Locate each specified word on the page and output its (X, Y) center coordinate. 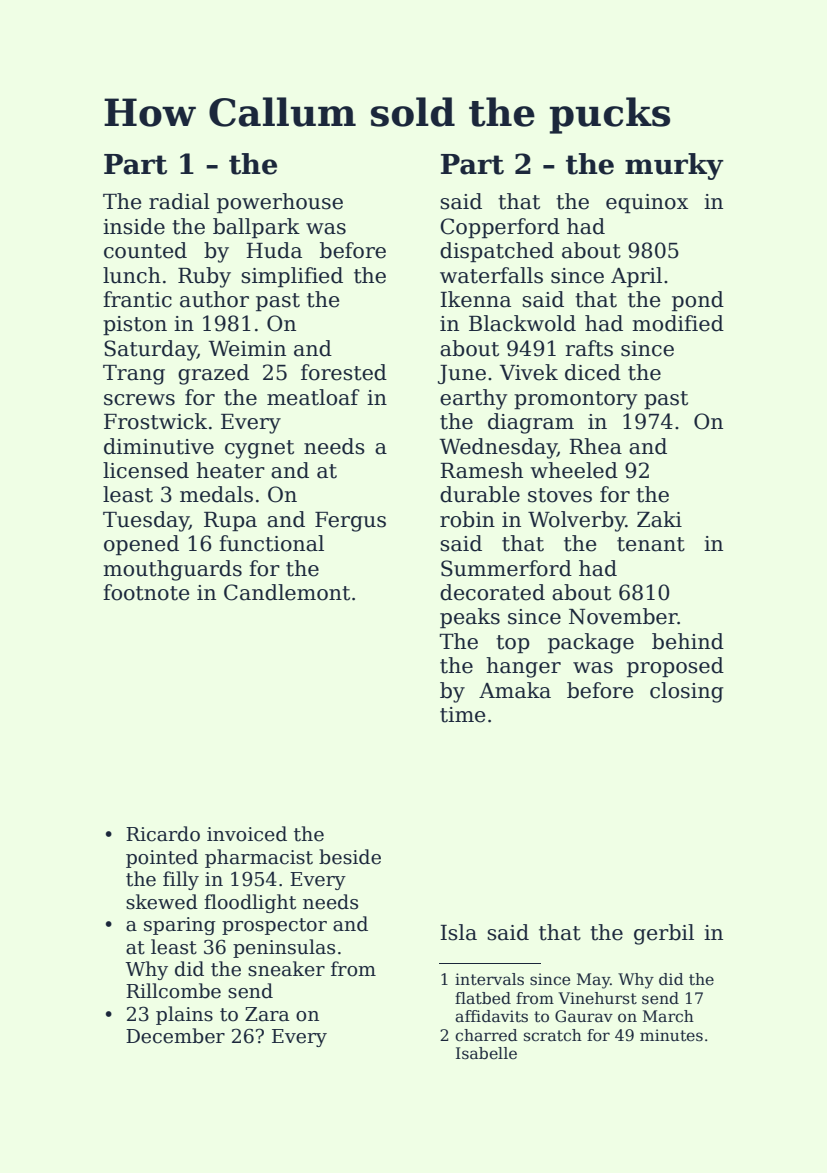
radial (179, 201)
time (462, 715)
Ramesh (481, 470)
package (591, 643)
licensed (146, 470)
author (214, 299)
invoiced (247, 834)
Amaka (515, 690)
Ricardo (163, 834)
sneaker (286, 969)
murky (674, 166)
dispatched (497, 252)
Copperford (500, 228)
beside (350, 857)
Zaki (659, 519)
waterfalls (491, 275)
